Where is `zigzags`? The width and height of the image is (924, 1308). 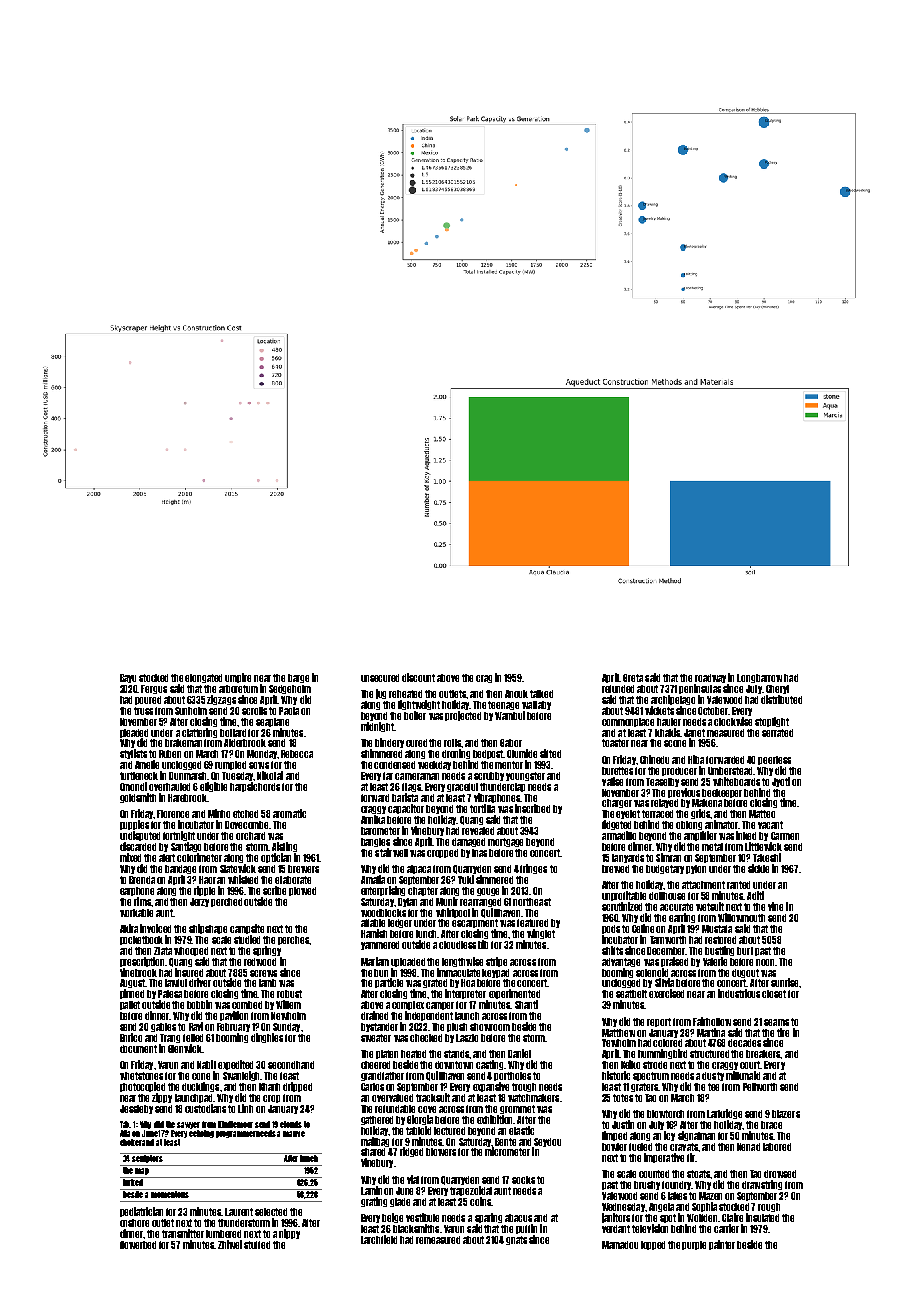
zigzags is located at coordinates (221, 700).
